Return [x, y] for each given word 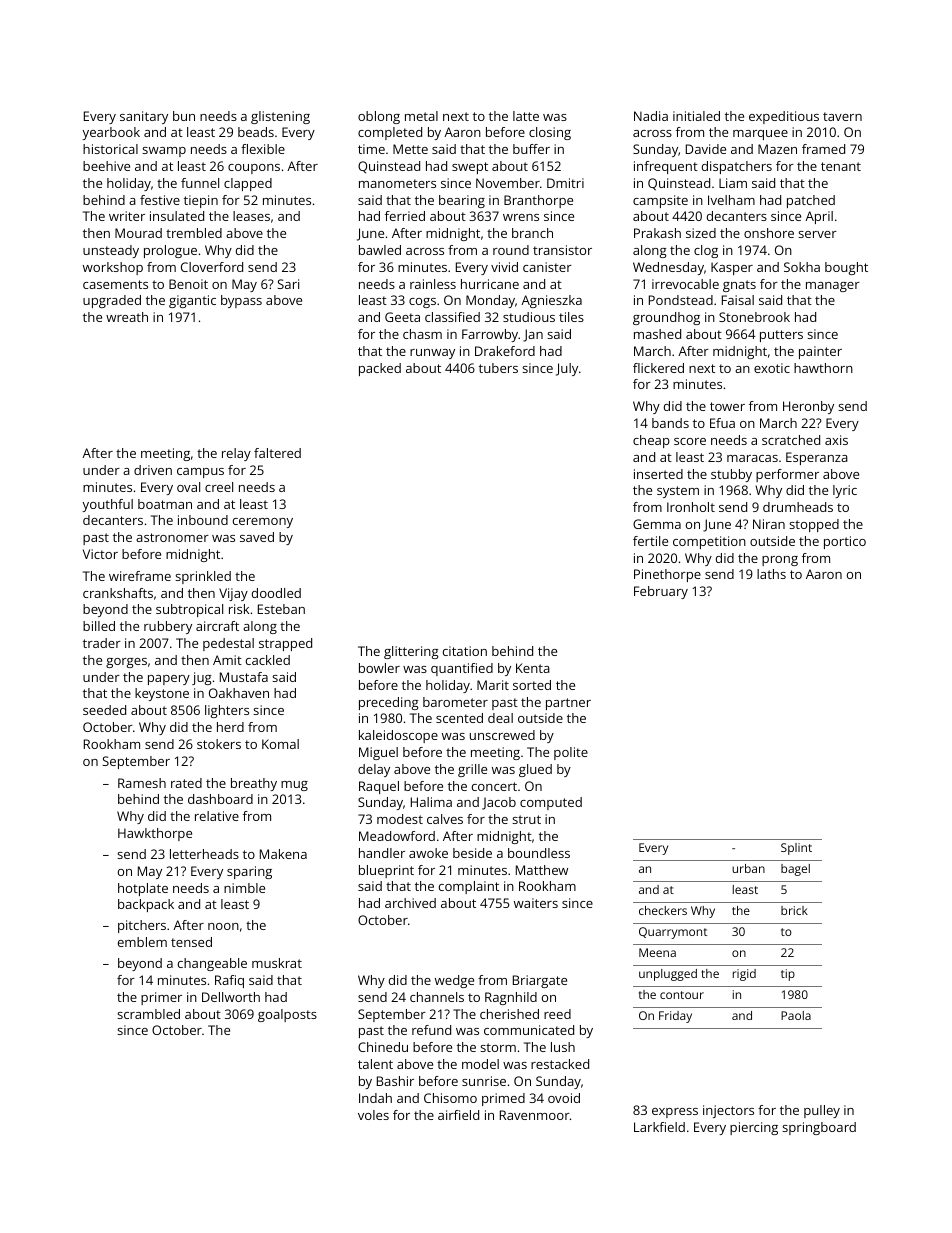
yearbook [111, 133]
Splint [796, 849]
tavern [842, 116]
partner [568, 704]
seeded [104, 710]
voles [373, 1115]
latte [526, 116]
